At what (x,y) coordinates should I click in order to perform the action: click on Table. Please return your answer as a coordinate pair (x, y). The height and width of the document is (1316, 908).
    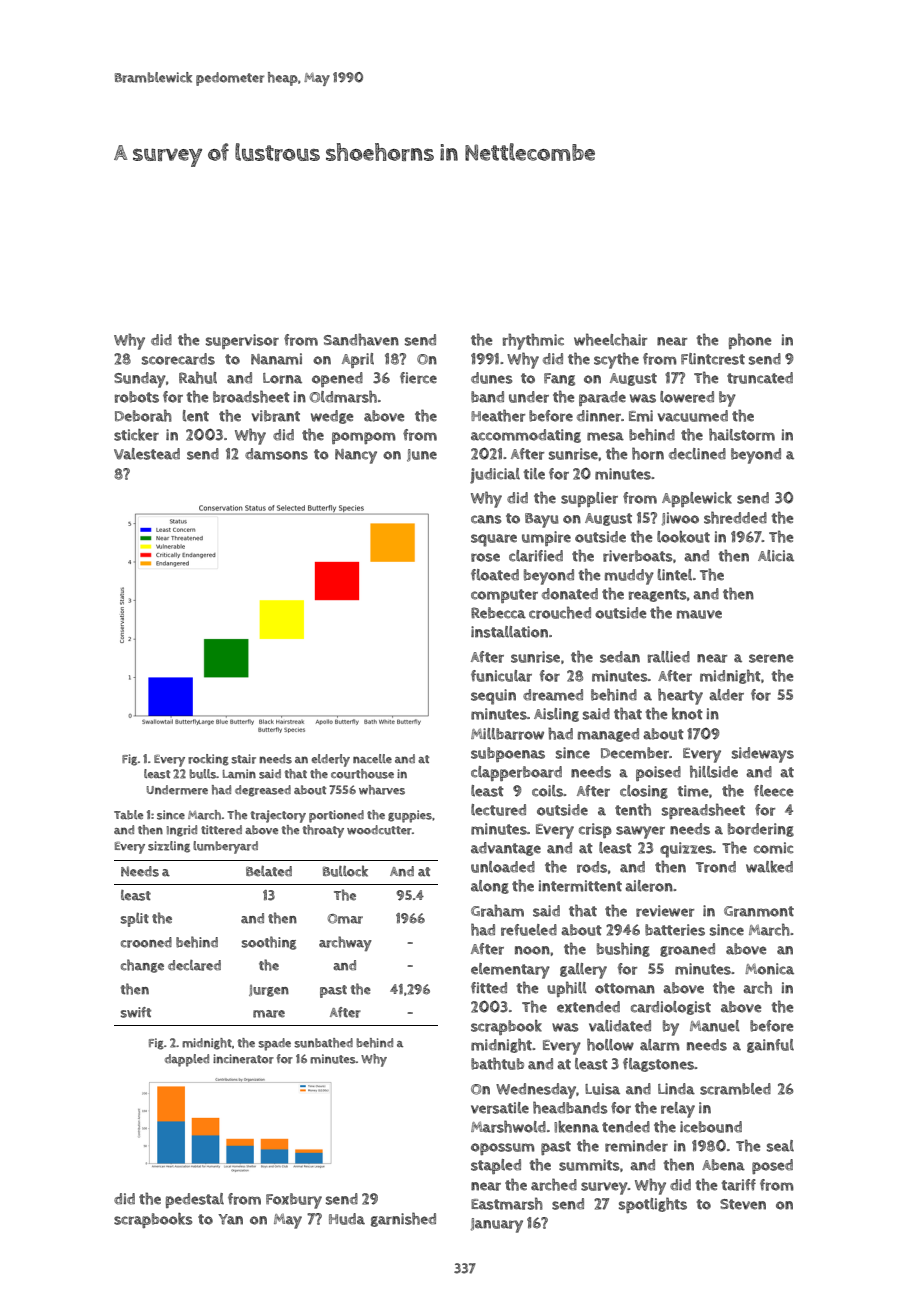
    Looking at the image, I should click on (128, 815).
